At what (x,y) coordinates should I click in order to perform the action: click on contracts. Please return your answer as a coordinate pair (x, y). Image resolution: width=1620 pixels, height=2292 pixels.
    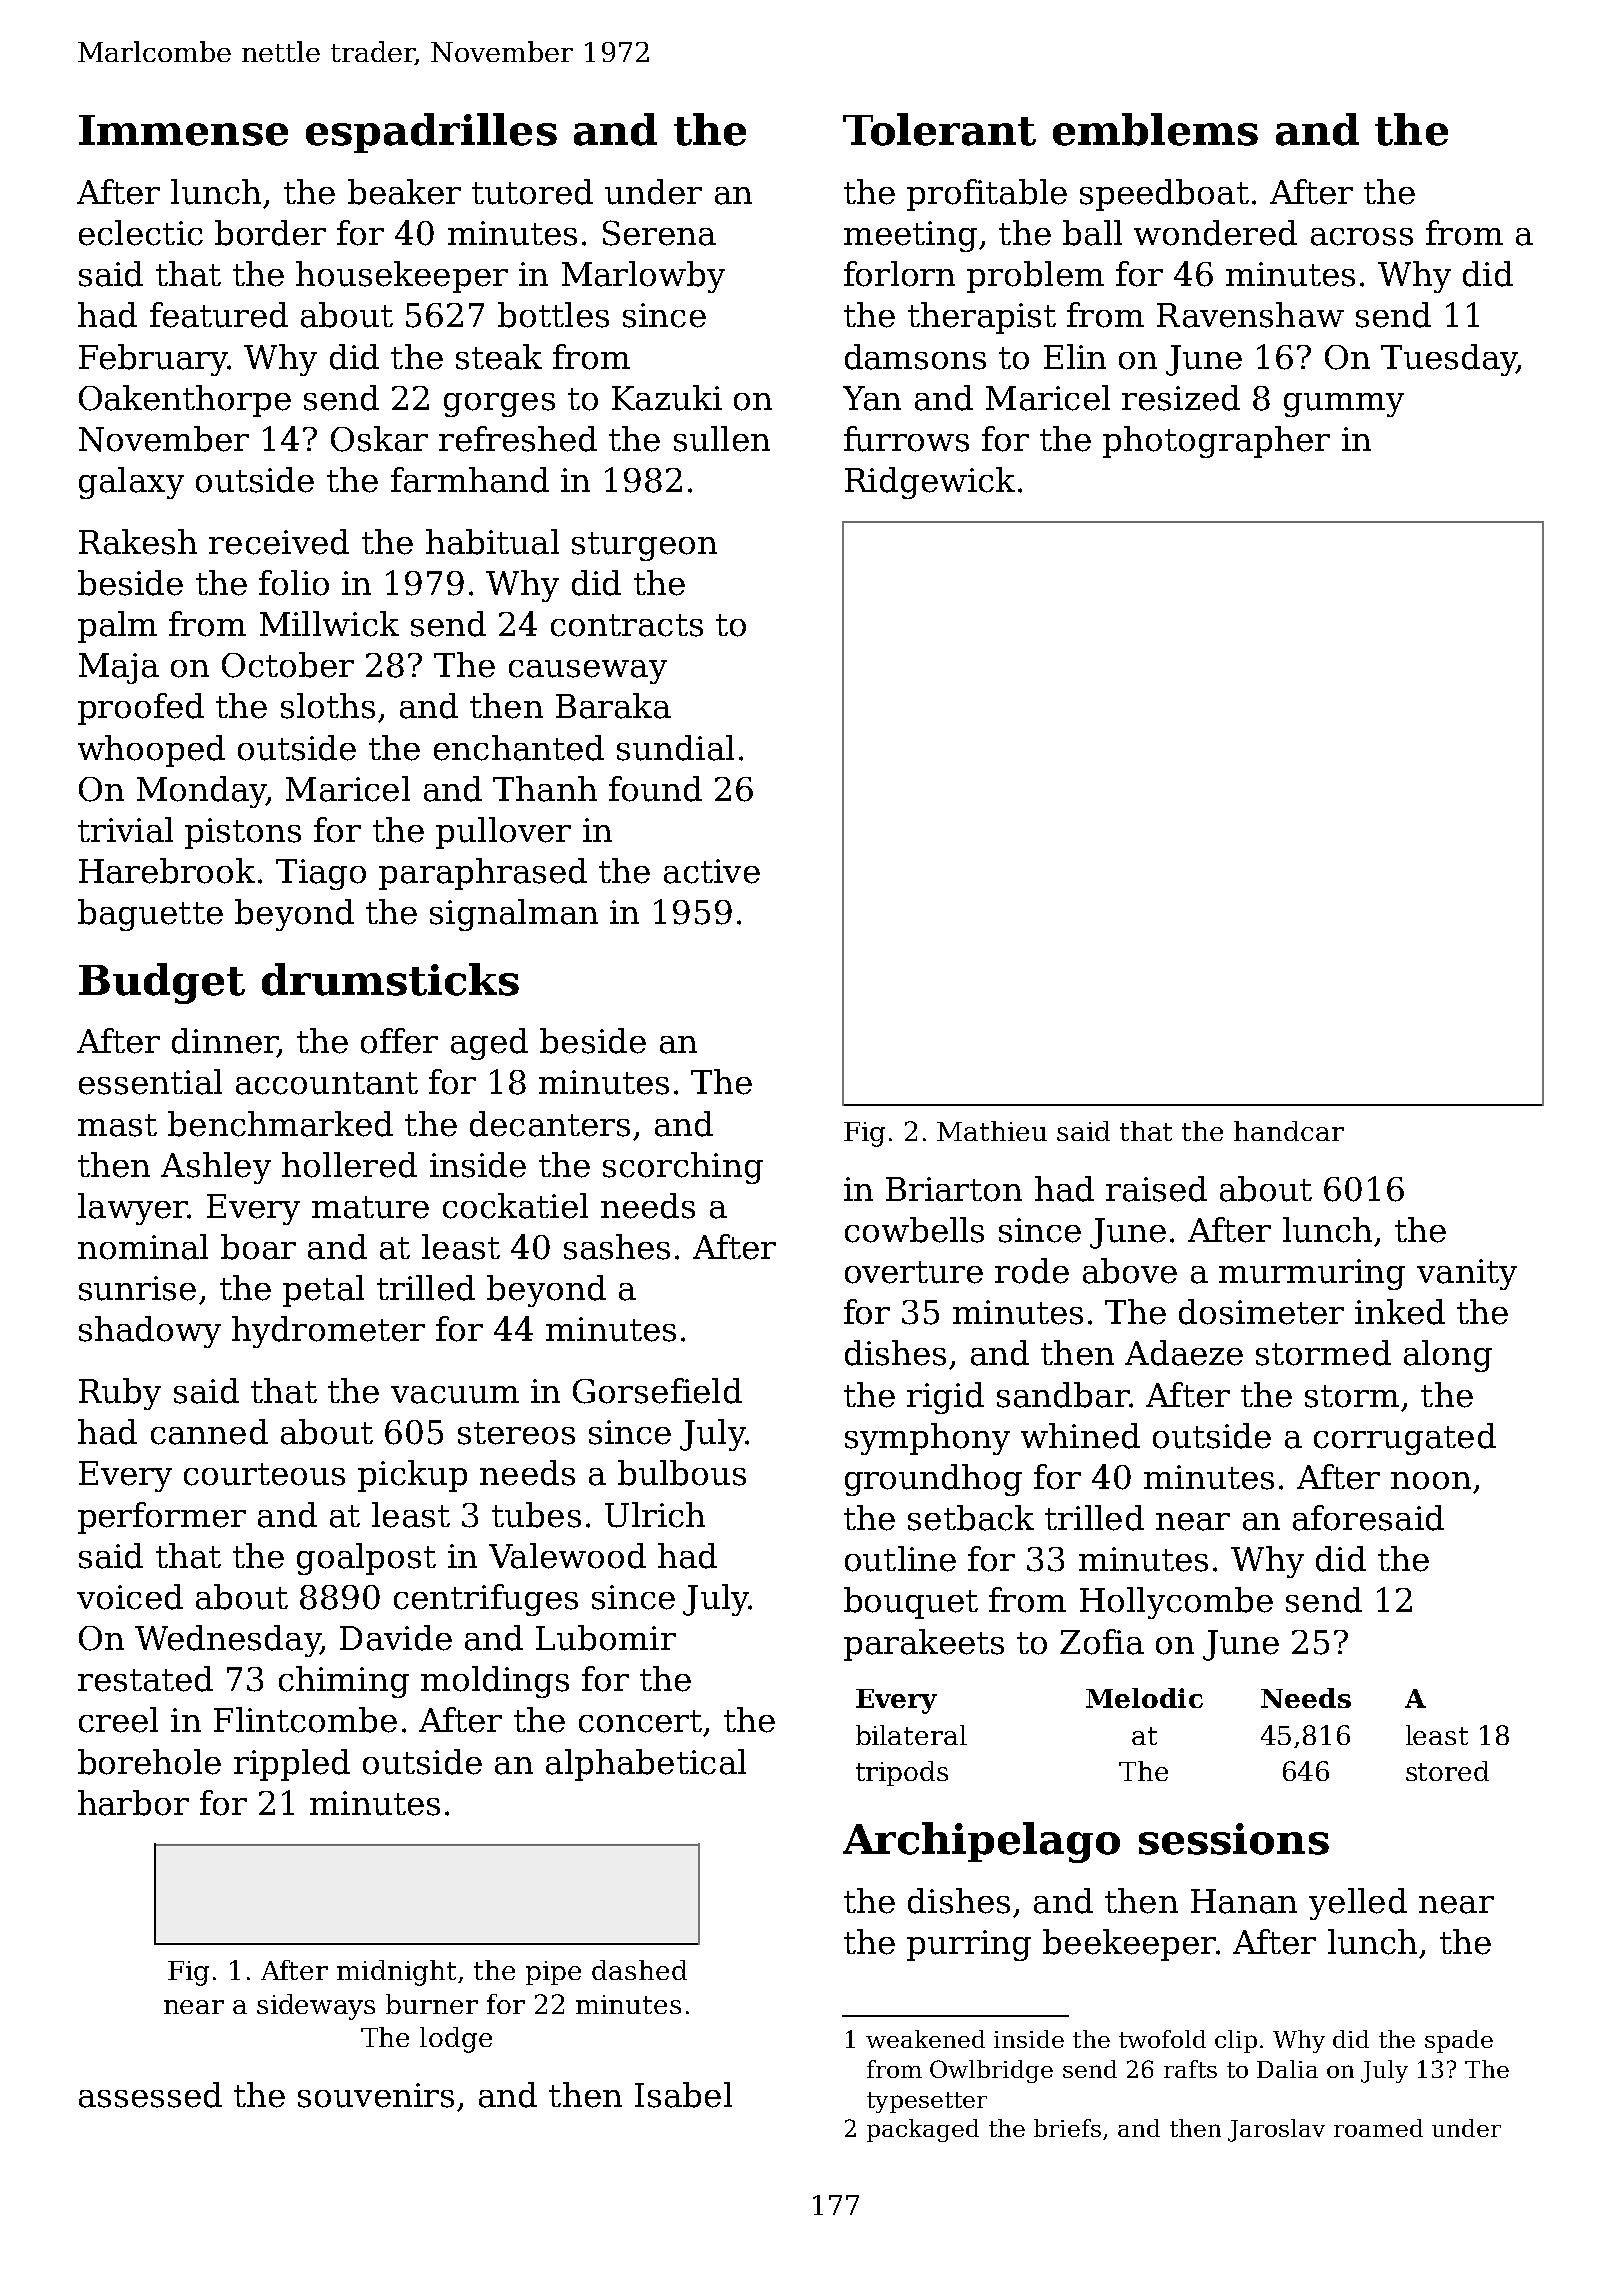
    Looking at the image, I should click on (627, 625).
